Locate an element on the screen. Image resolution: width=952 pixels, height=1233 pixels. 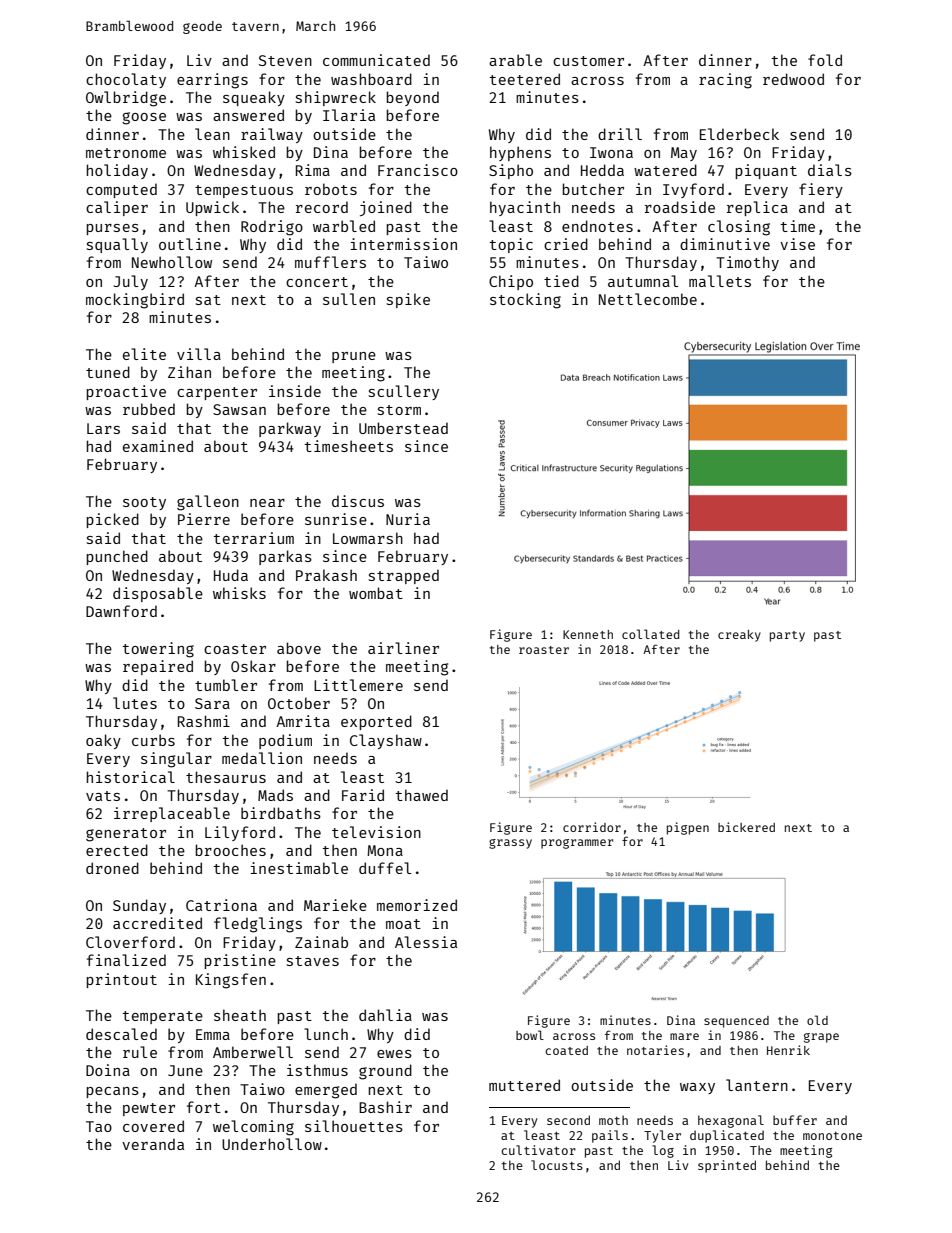
communicated is located at coordinates (376, 60).
